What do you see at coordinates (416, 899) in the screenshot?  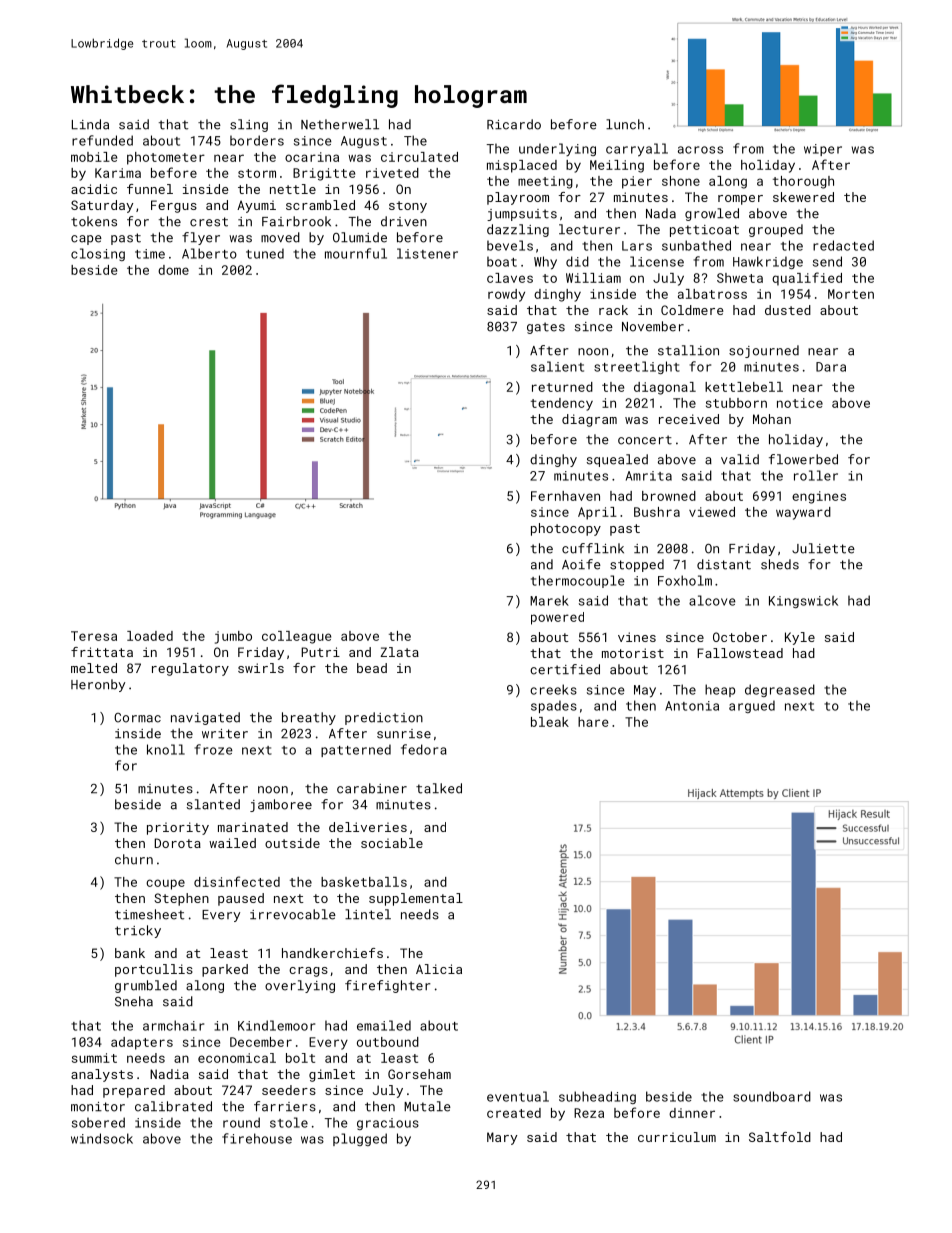 I see `supplemental` at bounding box center [416, 899].
